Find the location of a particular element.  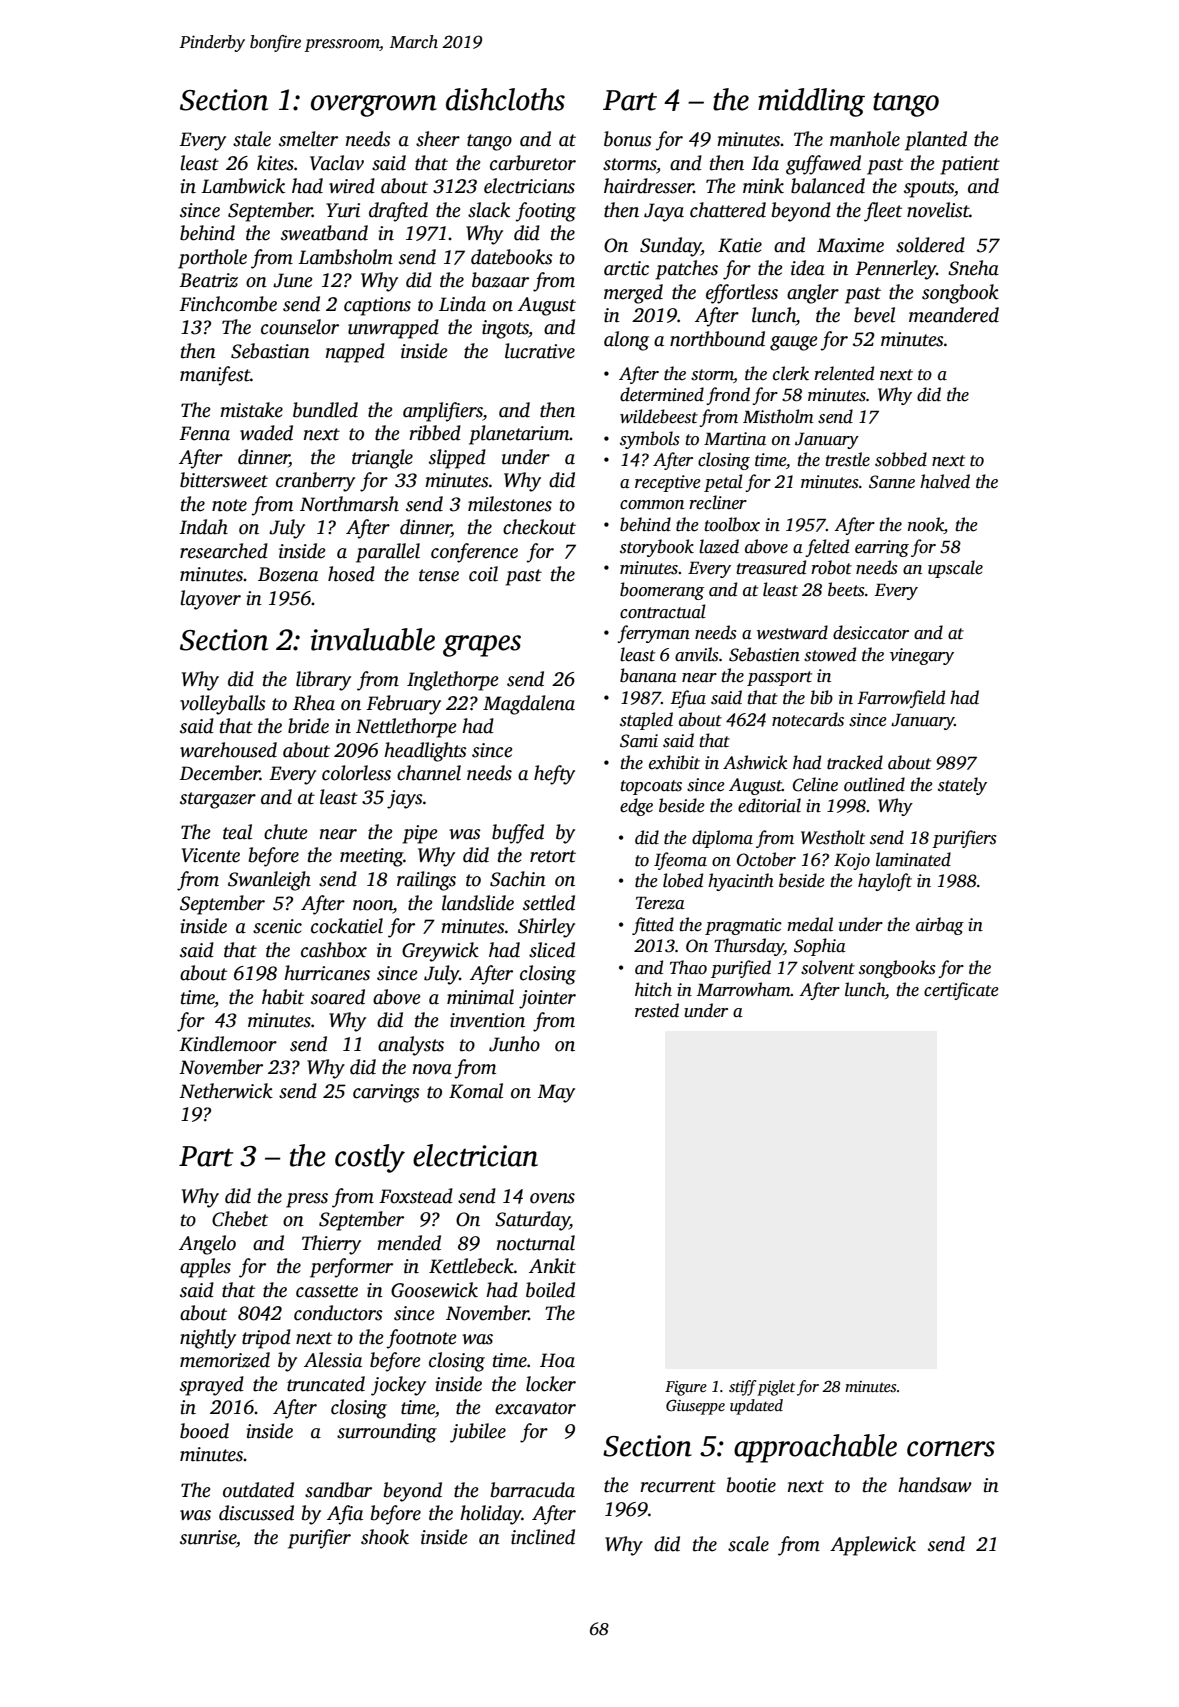

along is located at coordinates (626, 341).
